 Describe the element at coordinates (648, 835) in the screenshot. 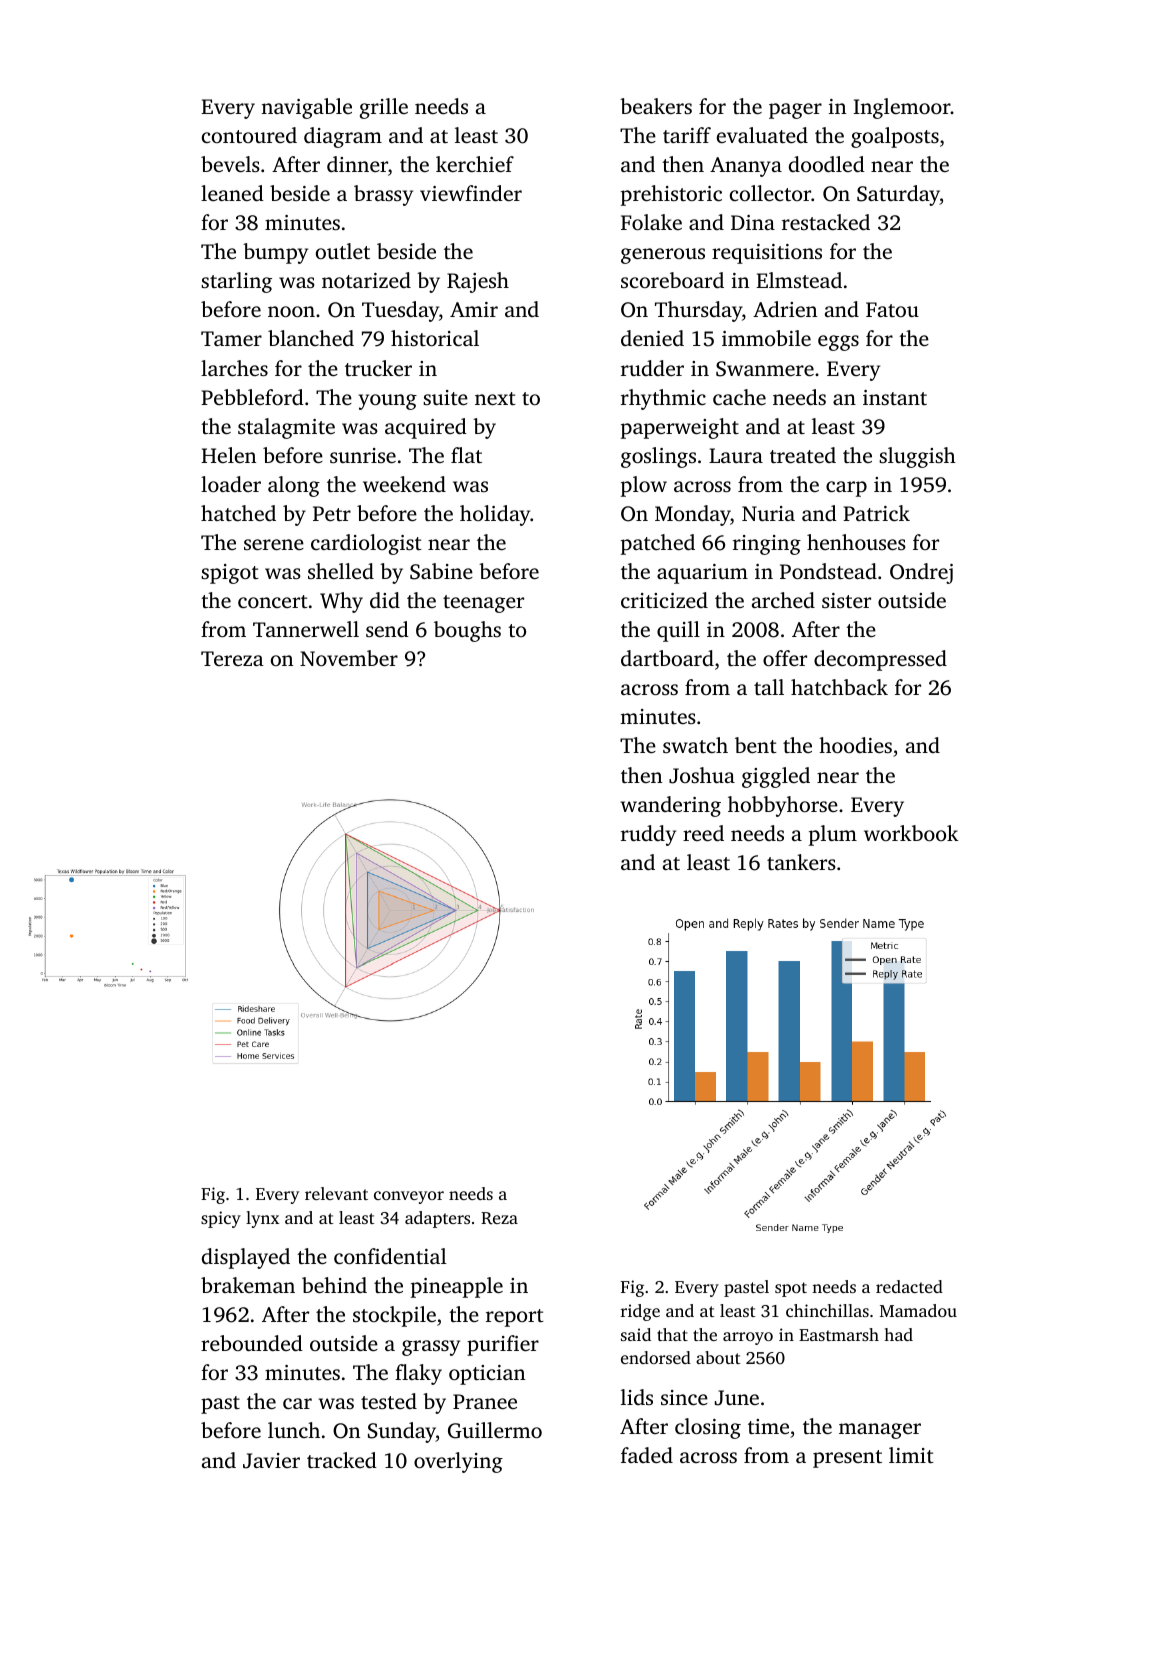

I see `ruddy` at that location.
